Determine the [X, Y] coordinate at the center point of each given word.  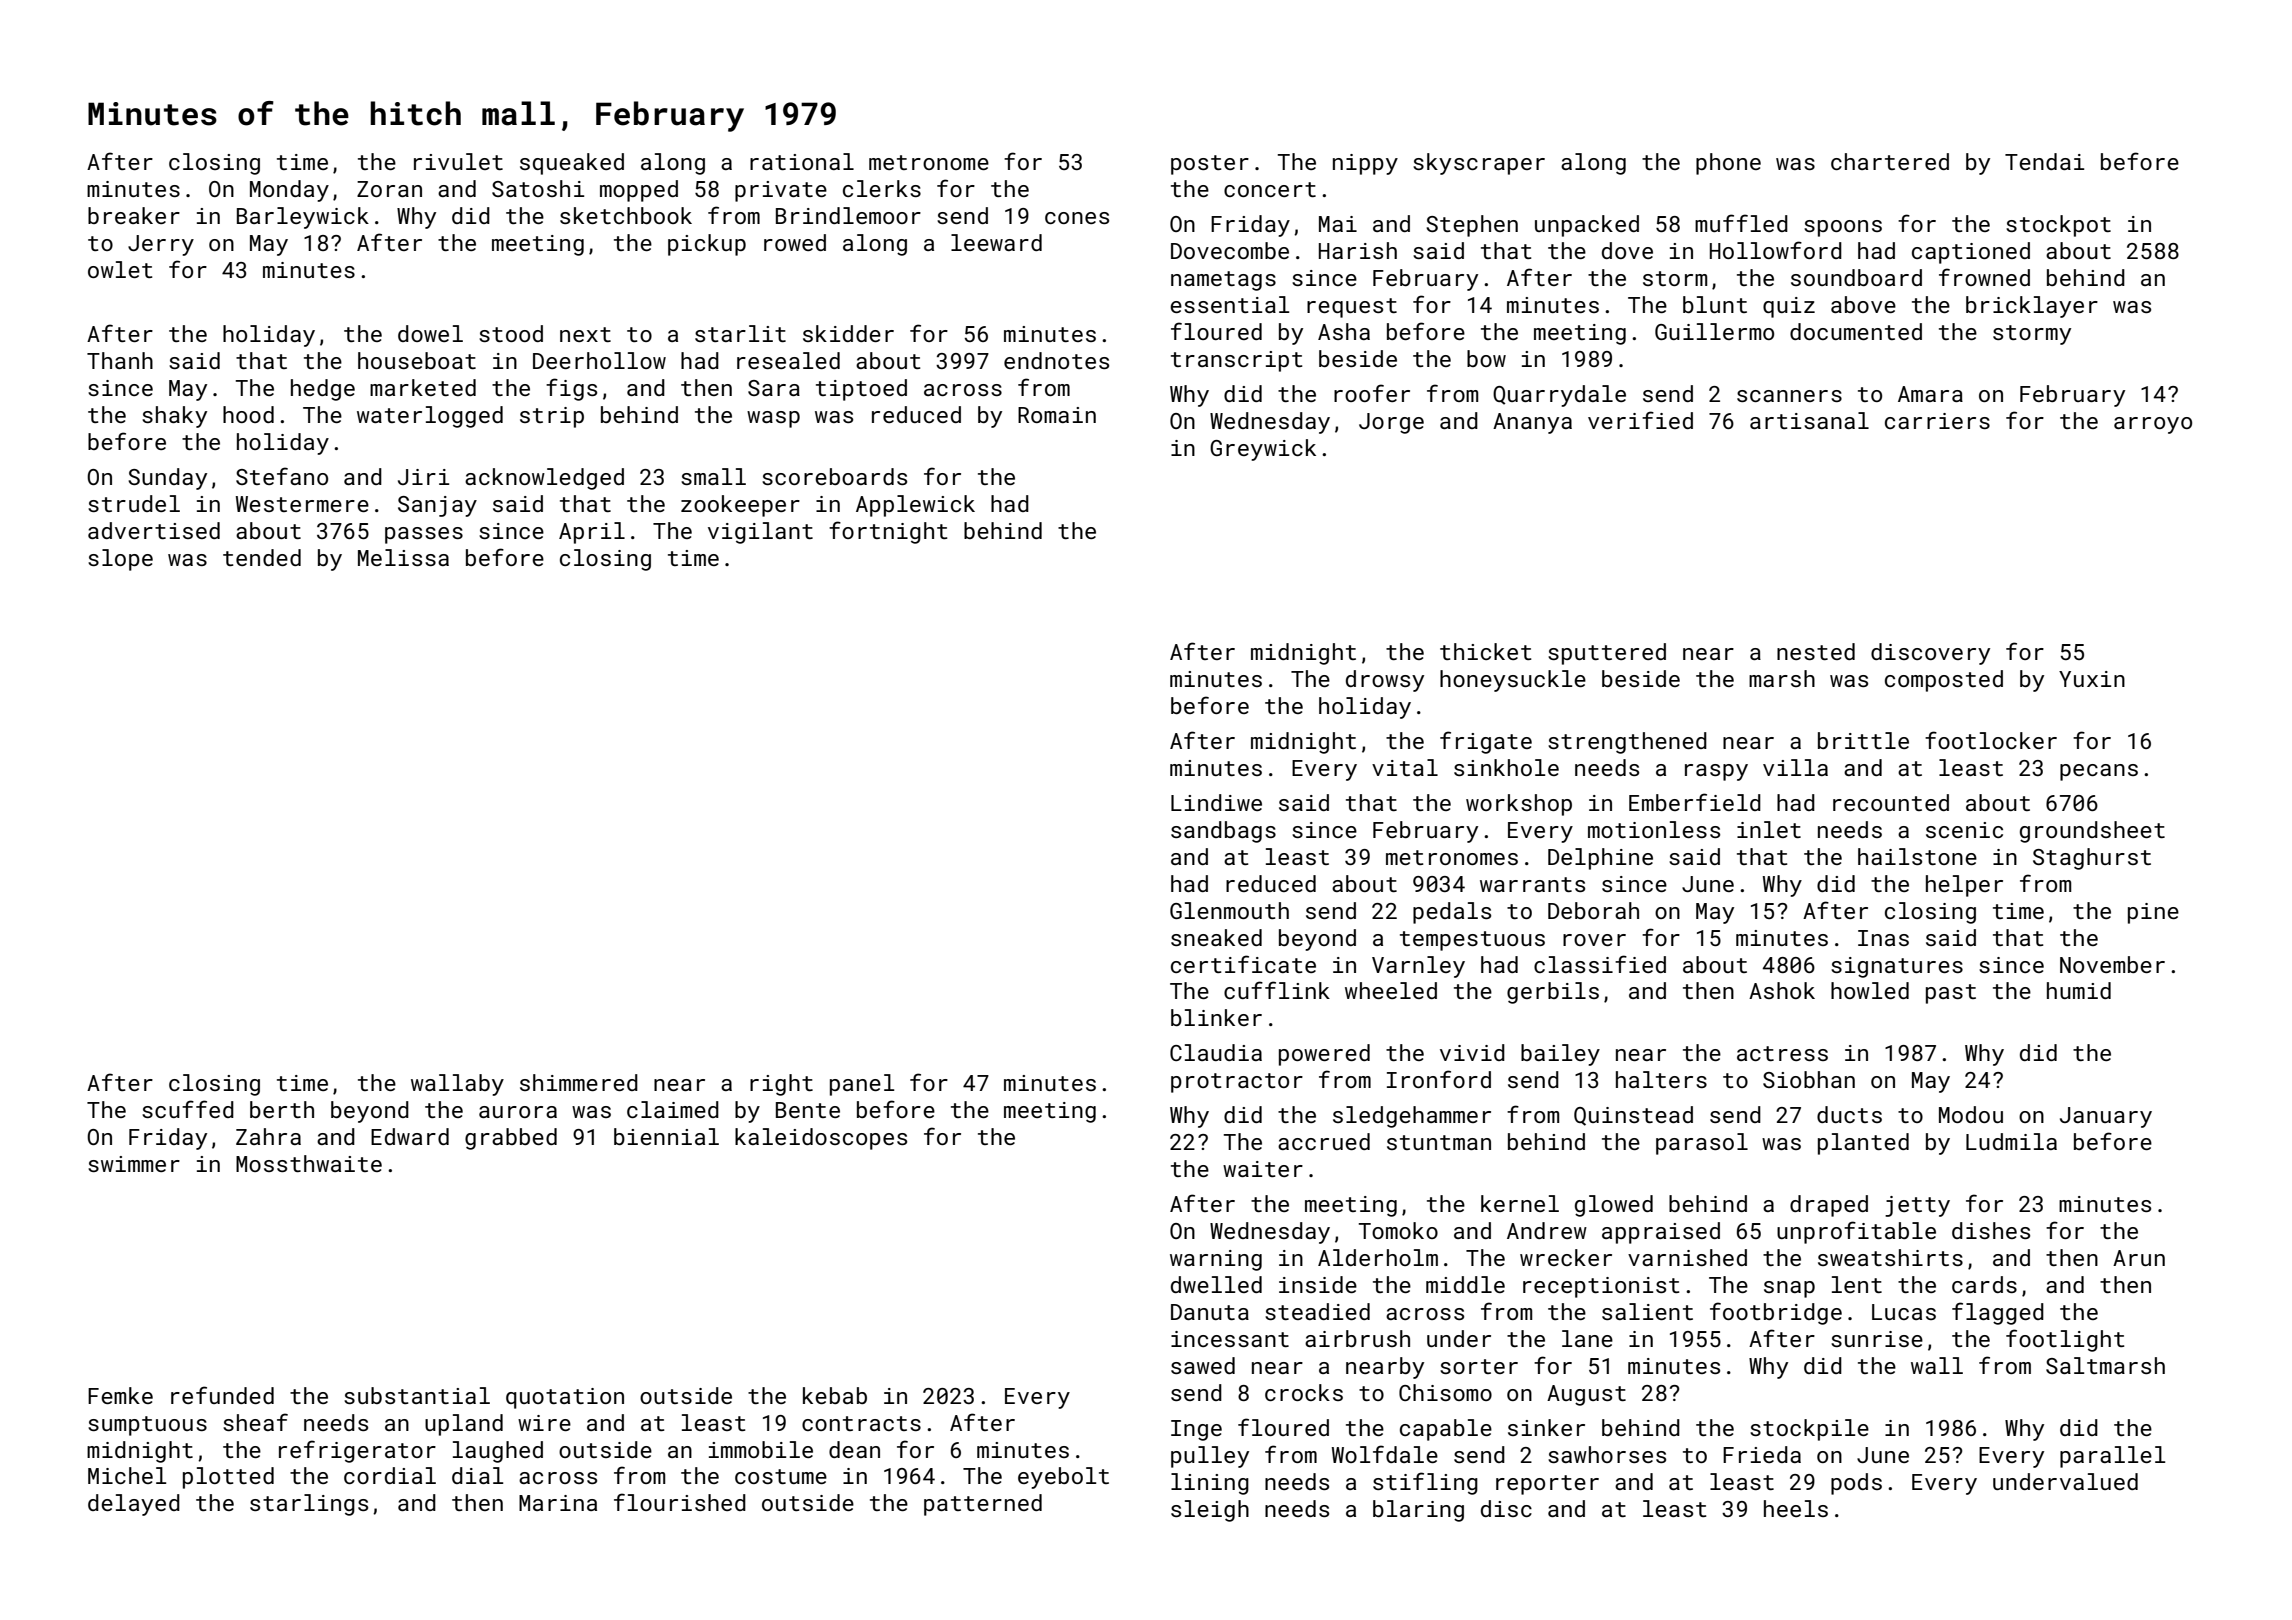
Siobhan [1809, 1079]
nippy [1365, 164]
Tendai [2044, 161]
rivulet [458, 161]
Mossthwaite [309, 1163]
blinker [1216, 1017]
